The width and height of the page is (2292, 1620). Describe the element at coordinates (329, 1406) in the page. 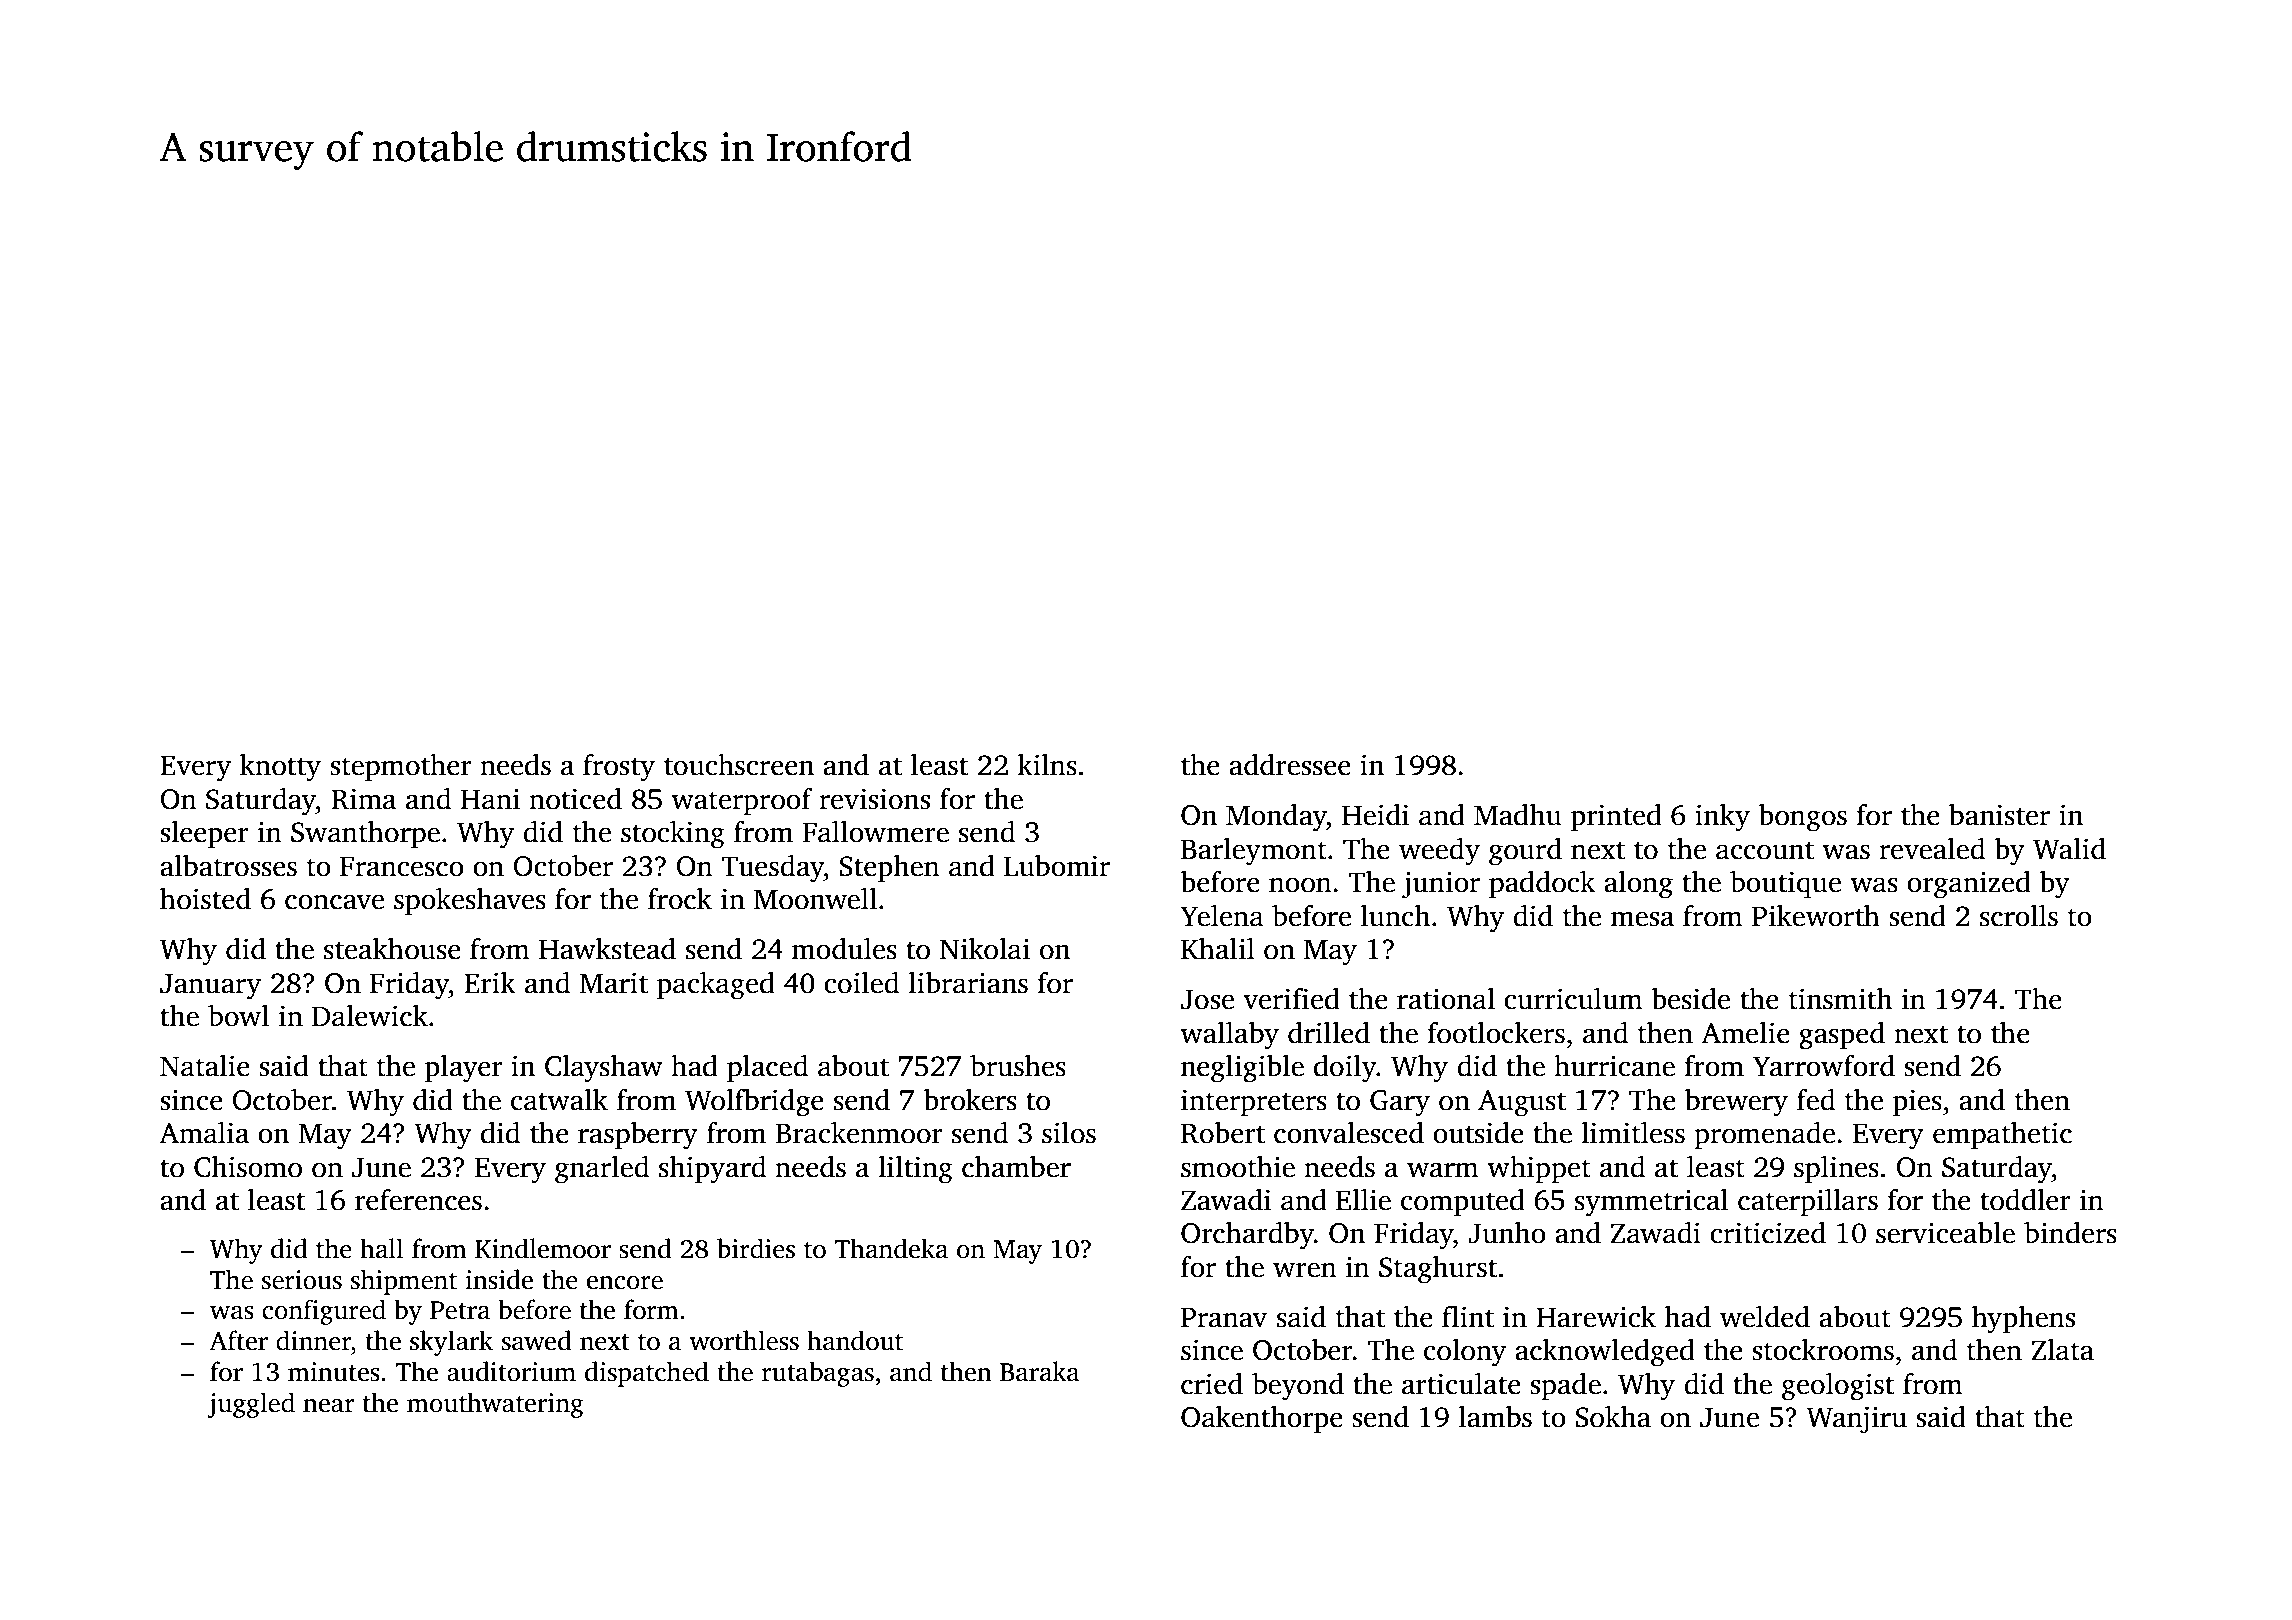

I see `near` at that location.
